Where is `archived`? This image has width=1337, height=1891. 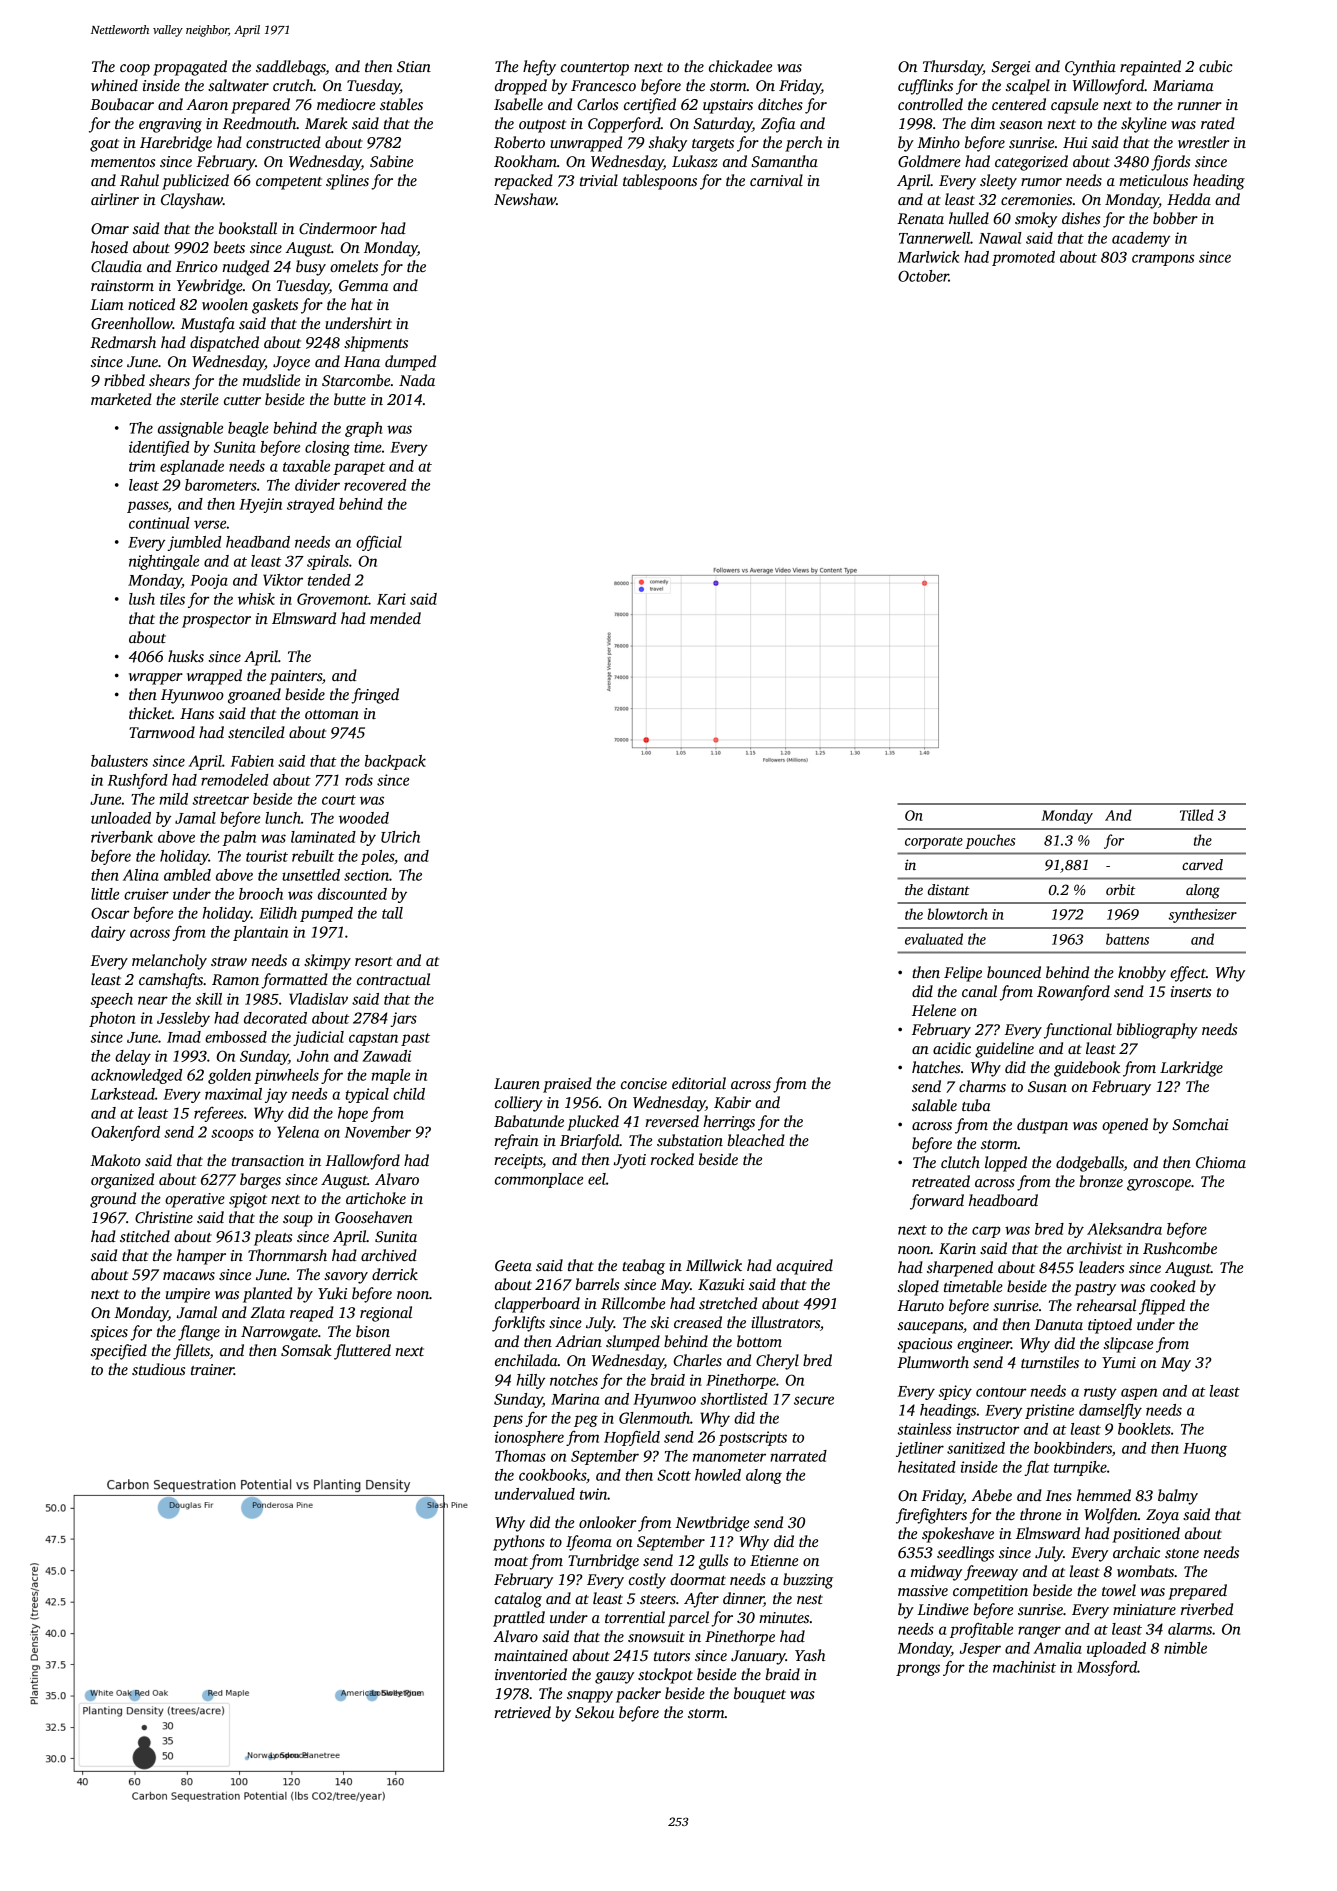
archived is located at coordinates (389, 1255).
